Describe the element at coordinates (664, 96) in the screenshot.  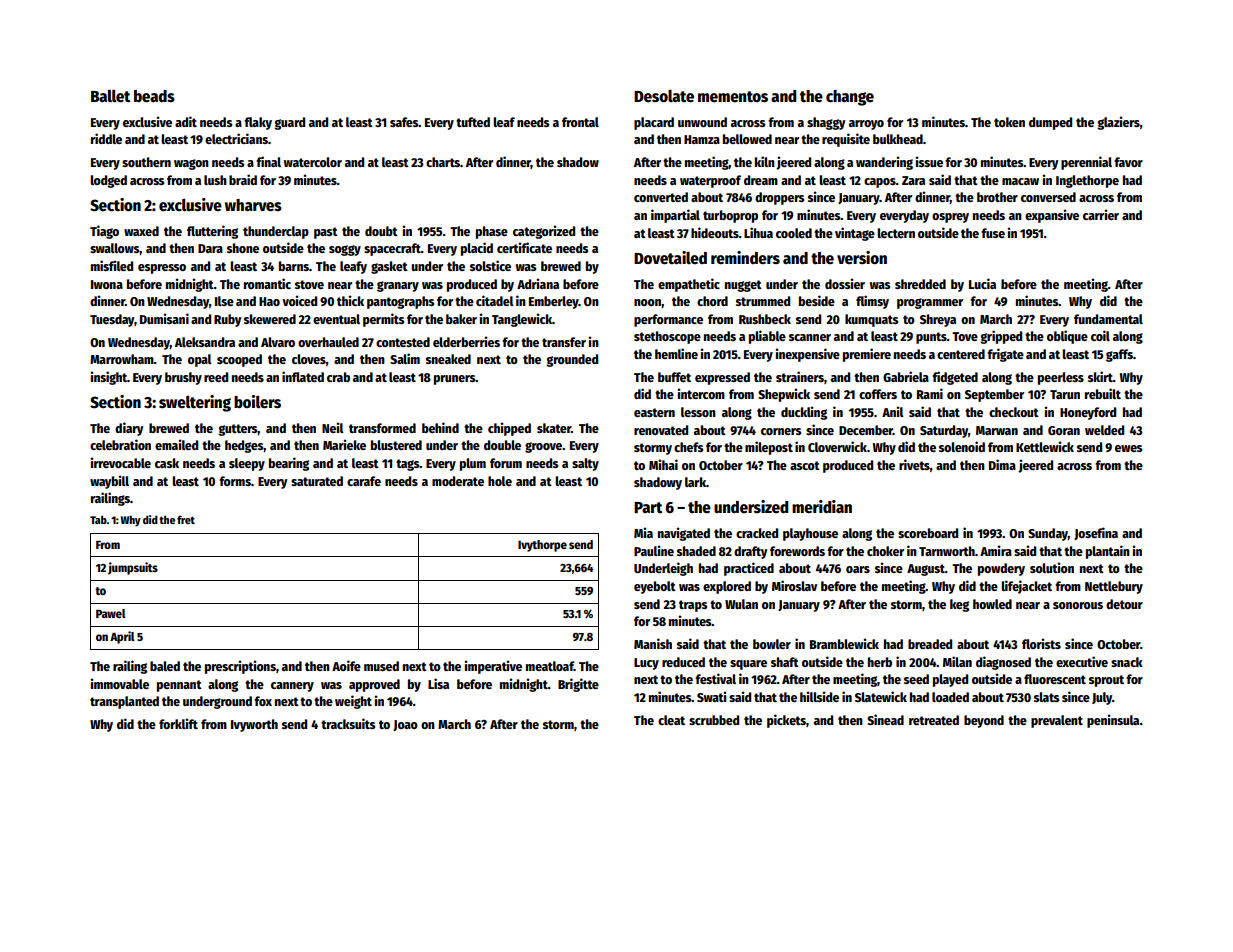
I see `Desolate` at that location.
